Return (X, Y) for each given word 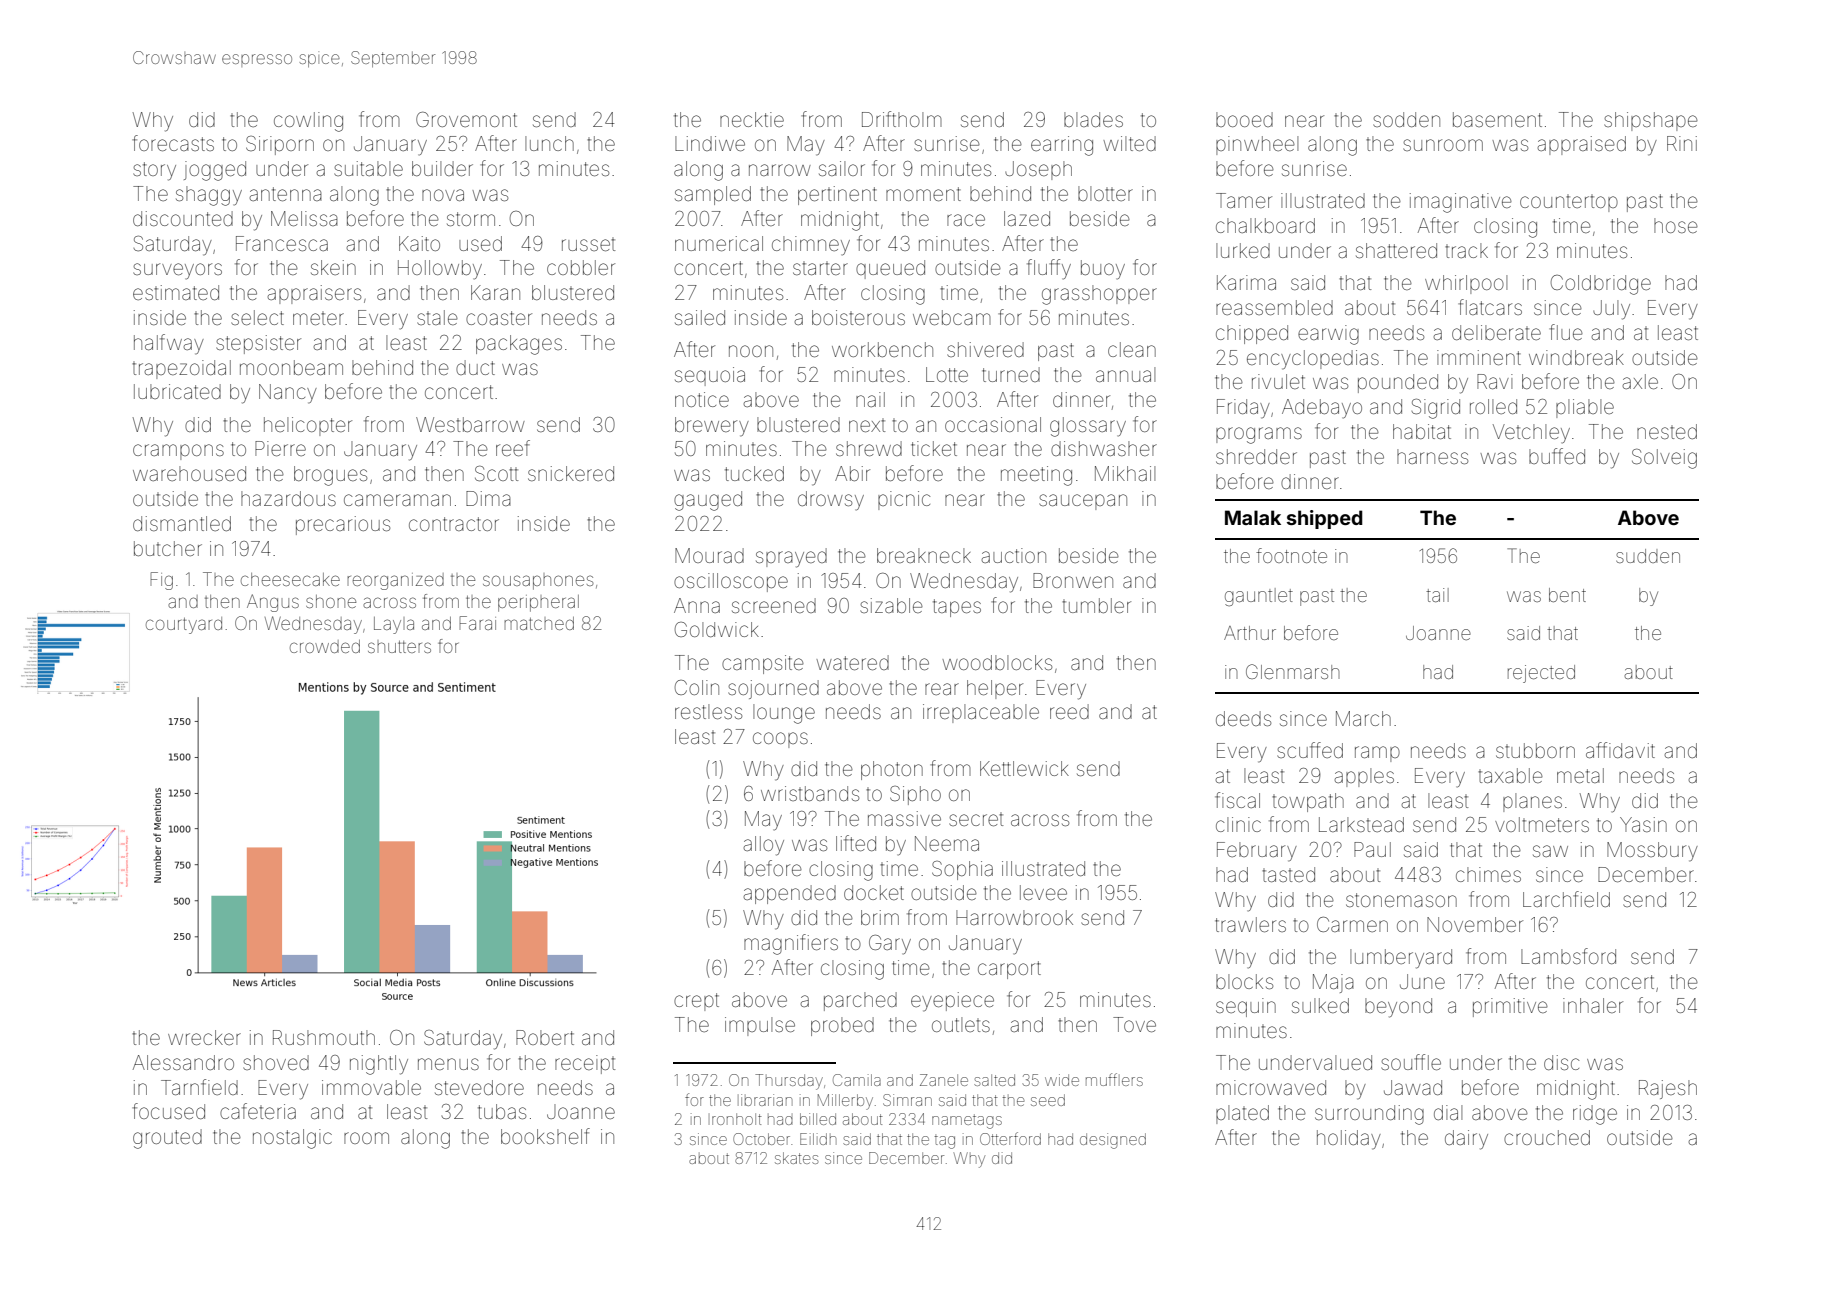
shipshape (1651, 121)
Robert (545, 1037)
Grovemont (466, 119)
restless (708, 711)
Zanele (944, 1080)
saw (1550, 851)
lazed (1027, 218)
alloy (764, 846)
